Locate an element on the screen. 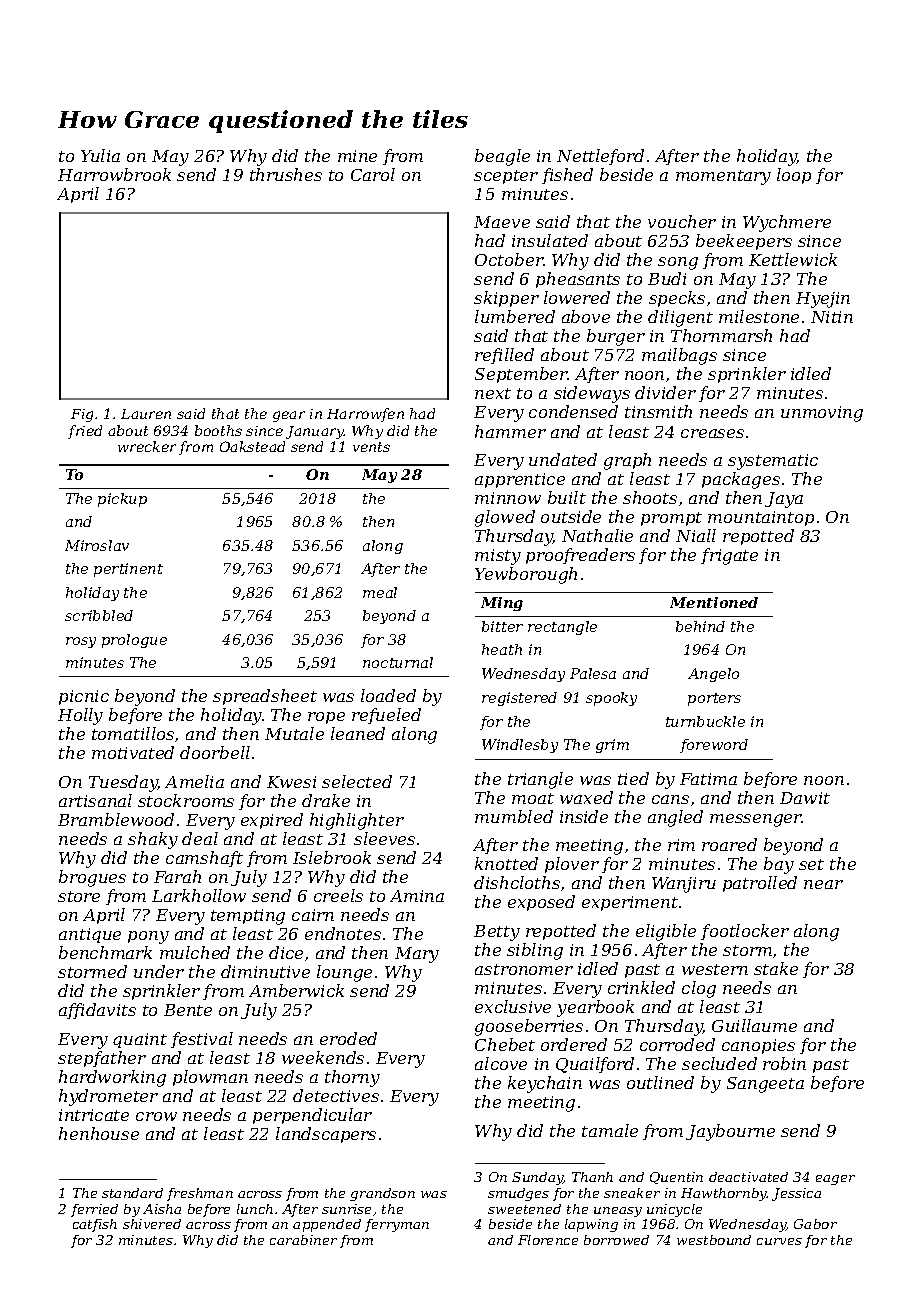 The width and height of the screenshot is (924, 1314). antique is located at coordinates (90, 935).
